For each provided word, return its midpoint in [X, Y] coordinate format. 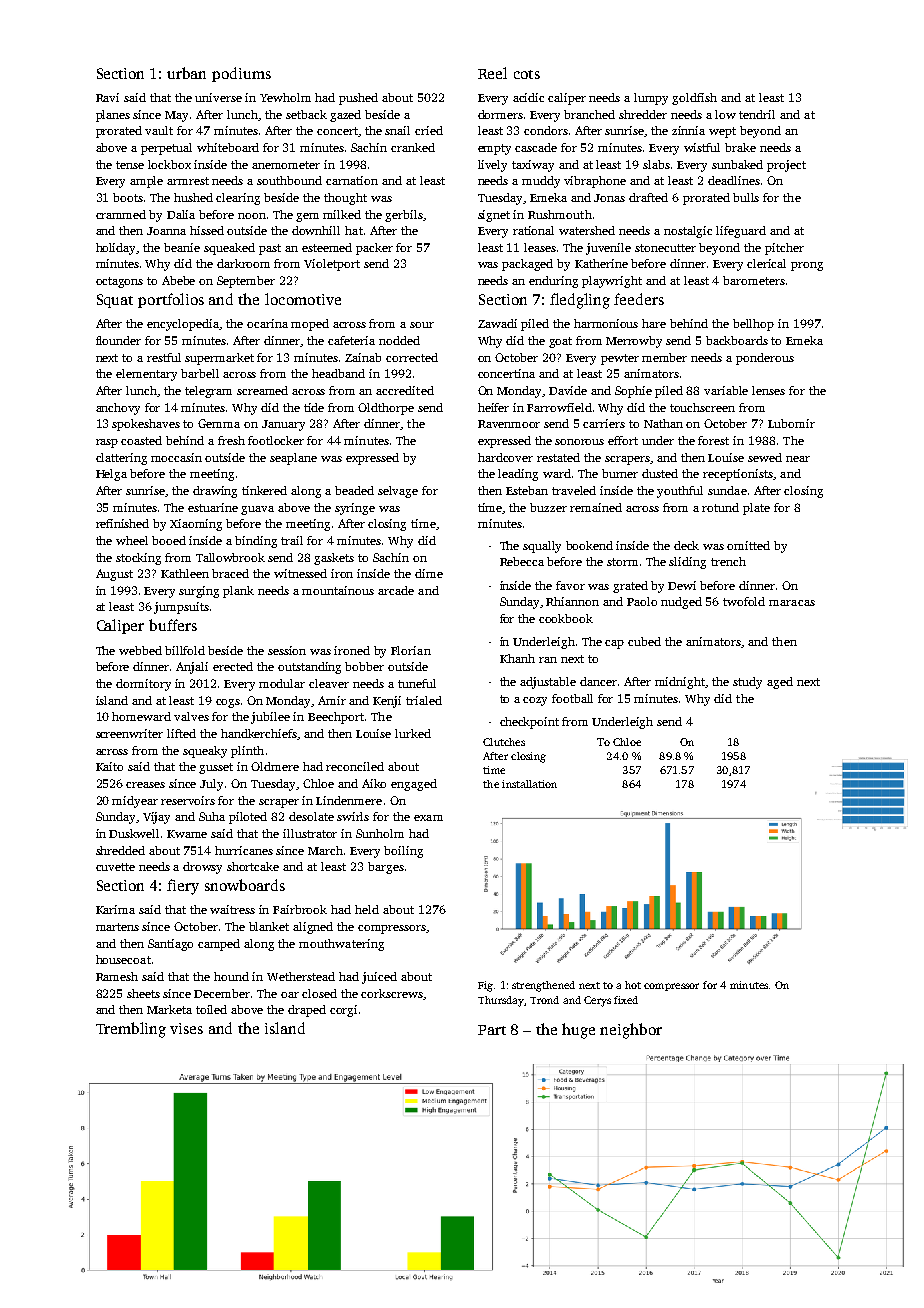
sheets [143, 993]
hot [633, 985]
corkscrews [392, 993]
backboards [737, 340]
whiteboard [228, 147]
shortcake [253, 866]
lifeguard [741, 232]
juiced [379, 978]
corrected [412, 357]
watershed [587, 230]
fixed [626, 1000]
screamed [262, 390]
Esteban [527, 490]
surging [199, 592]
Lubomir [791, 423]
